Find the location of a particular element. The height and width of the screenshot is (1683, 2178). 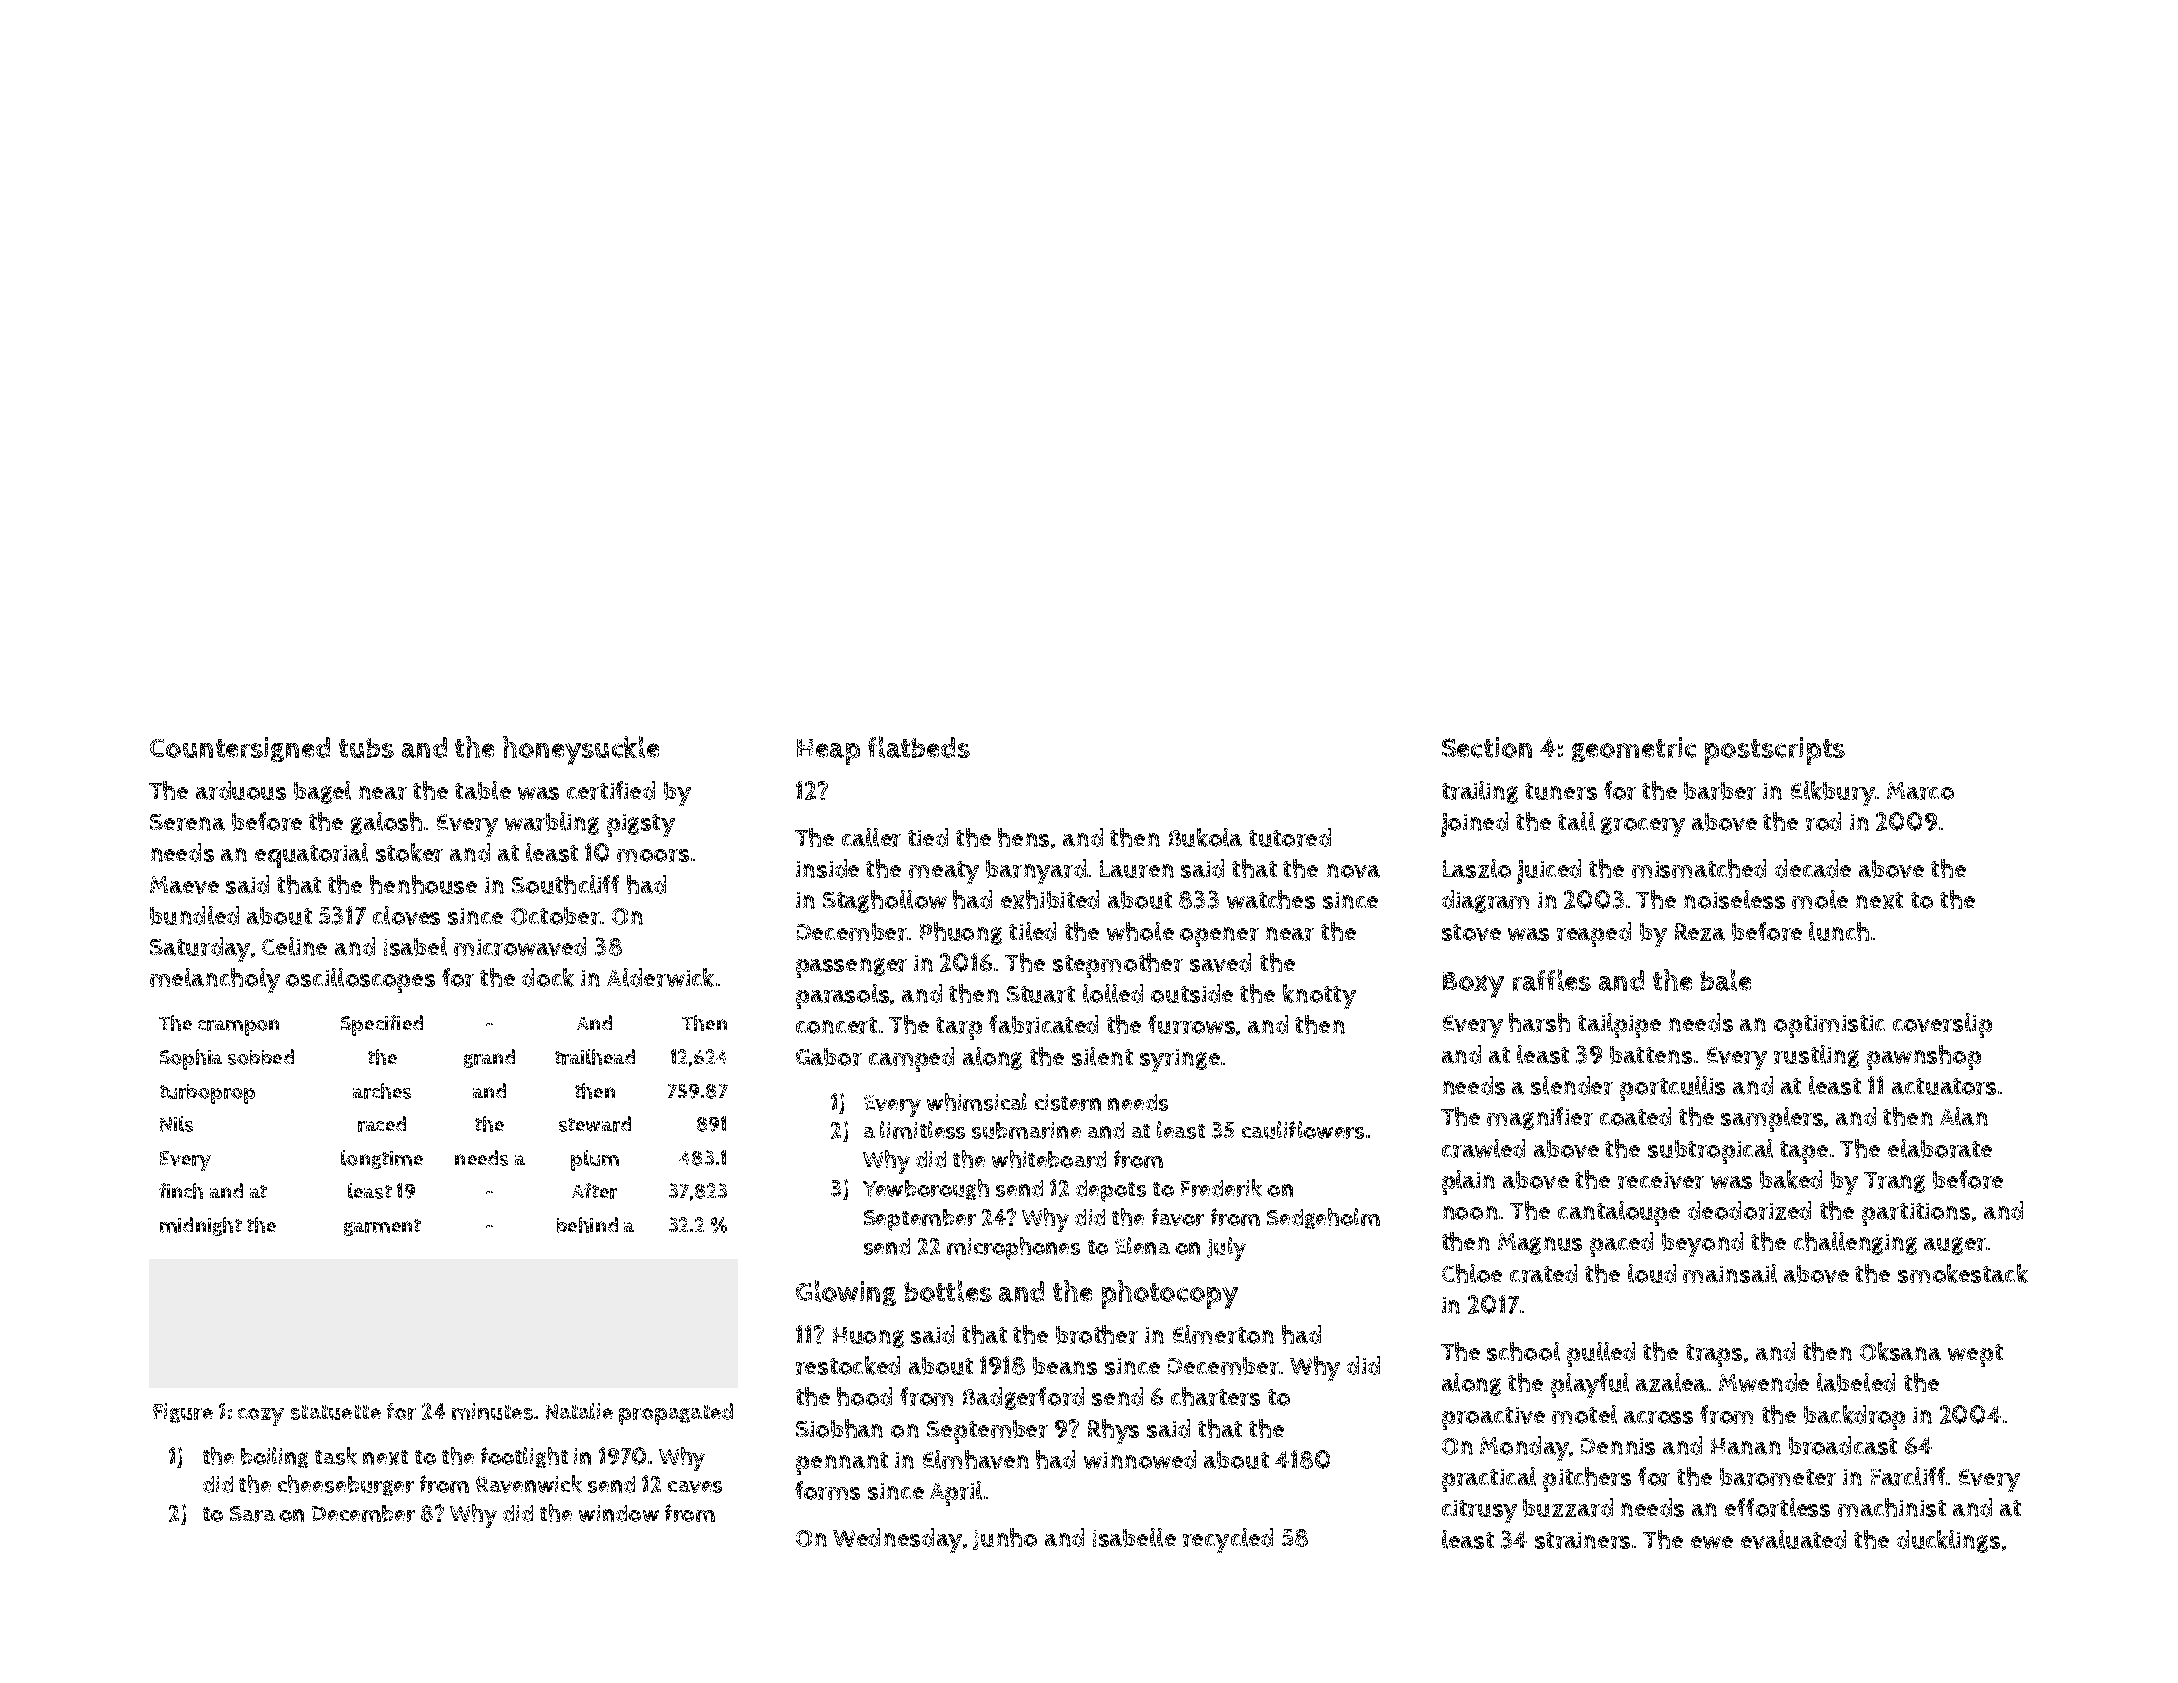

cauliflowers is located at coordinates (1303, 1130).
